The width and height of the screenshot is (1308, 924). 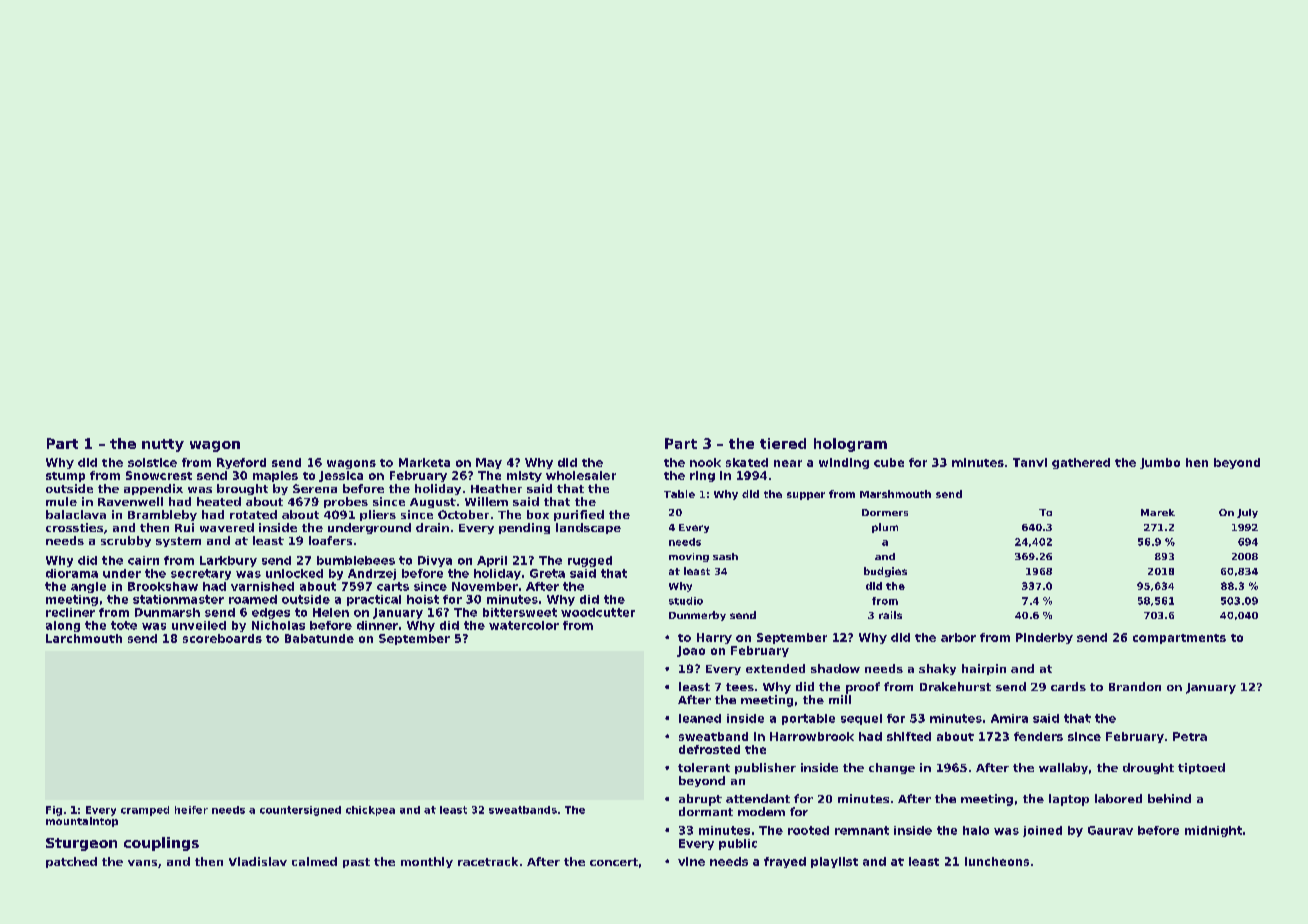 What do you see at coordinates (740, 687) in the screenshot?
I see `tees` at bounding box center [740, 687].
